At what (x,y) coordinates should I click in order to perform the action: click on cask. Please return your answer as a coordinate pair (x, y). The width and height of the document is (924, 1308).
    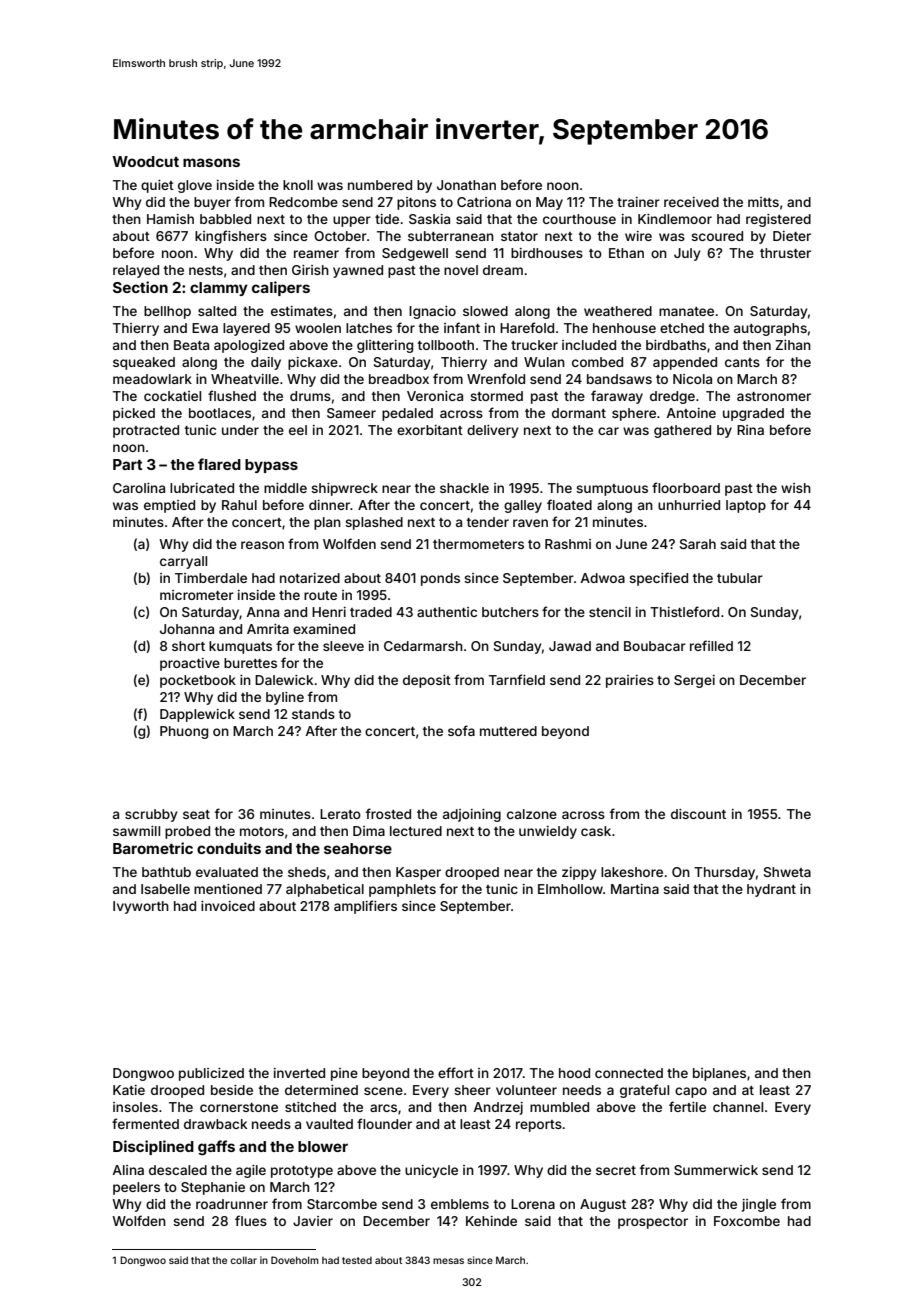
    Looking at the image, I should click on (596, 831).
